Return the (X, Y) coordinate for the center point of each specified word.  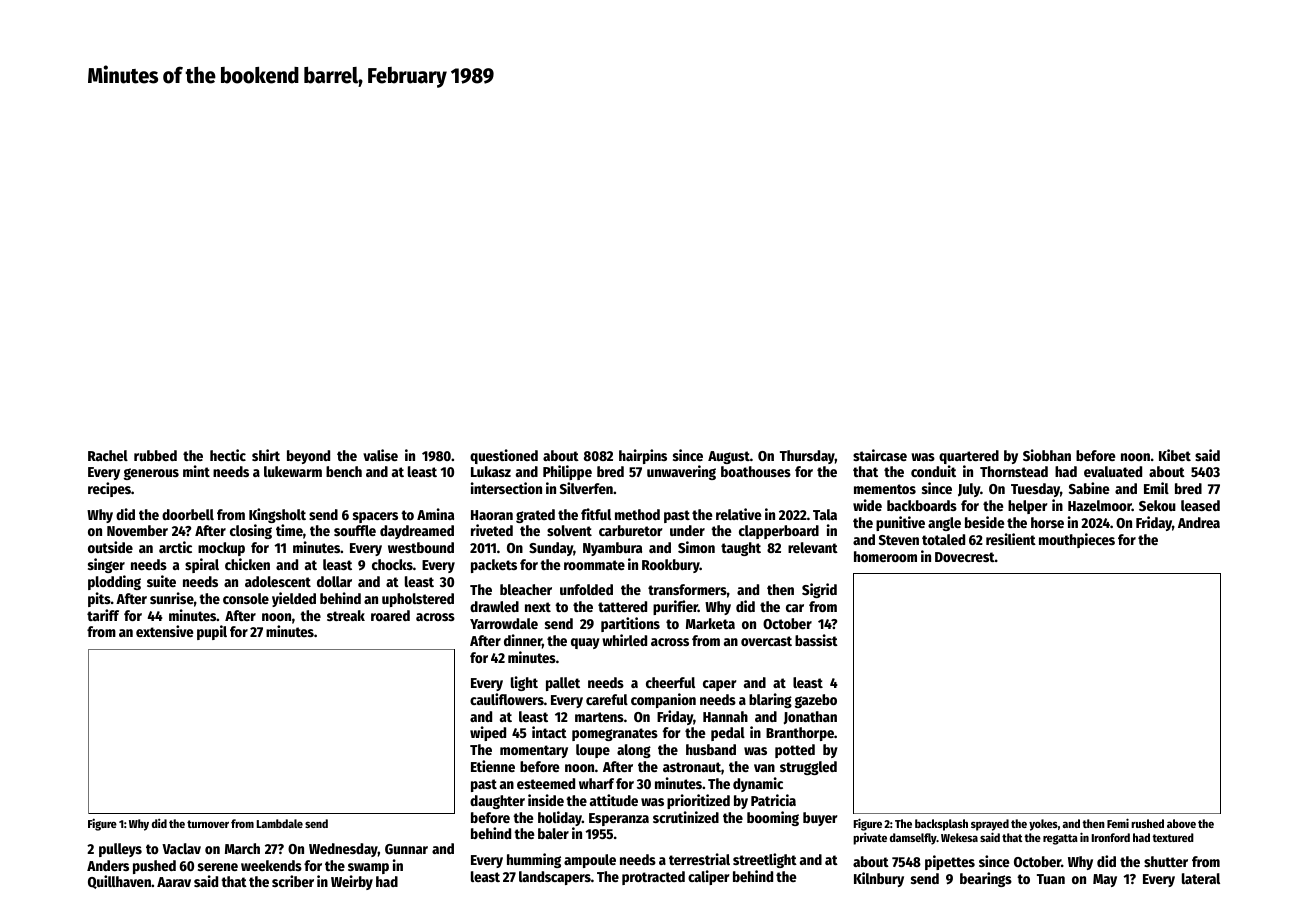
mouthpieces (1077, 540)
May (1105, 880)
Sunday (551, 549)
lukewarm (293, 471)
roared (390, 615)
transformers (687, 589)
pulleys (120, 850)
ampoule (590, 861)
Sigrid (819, 590)
